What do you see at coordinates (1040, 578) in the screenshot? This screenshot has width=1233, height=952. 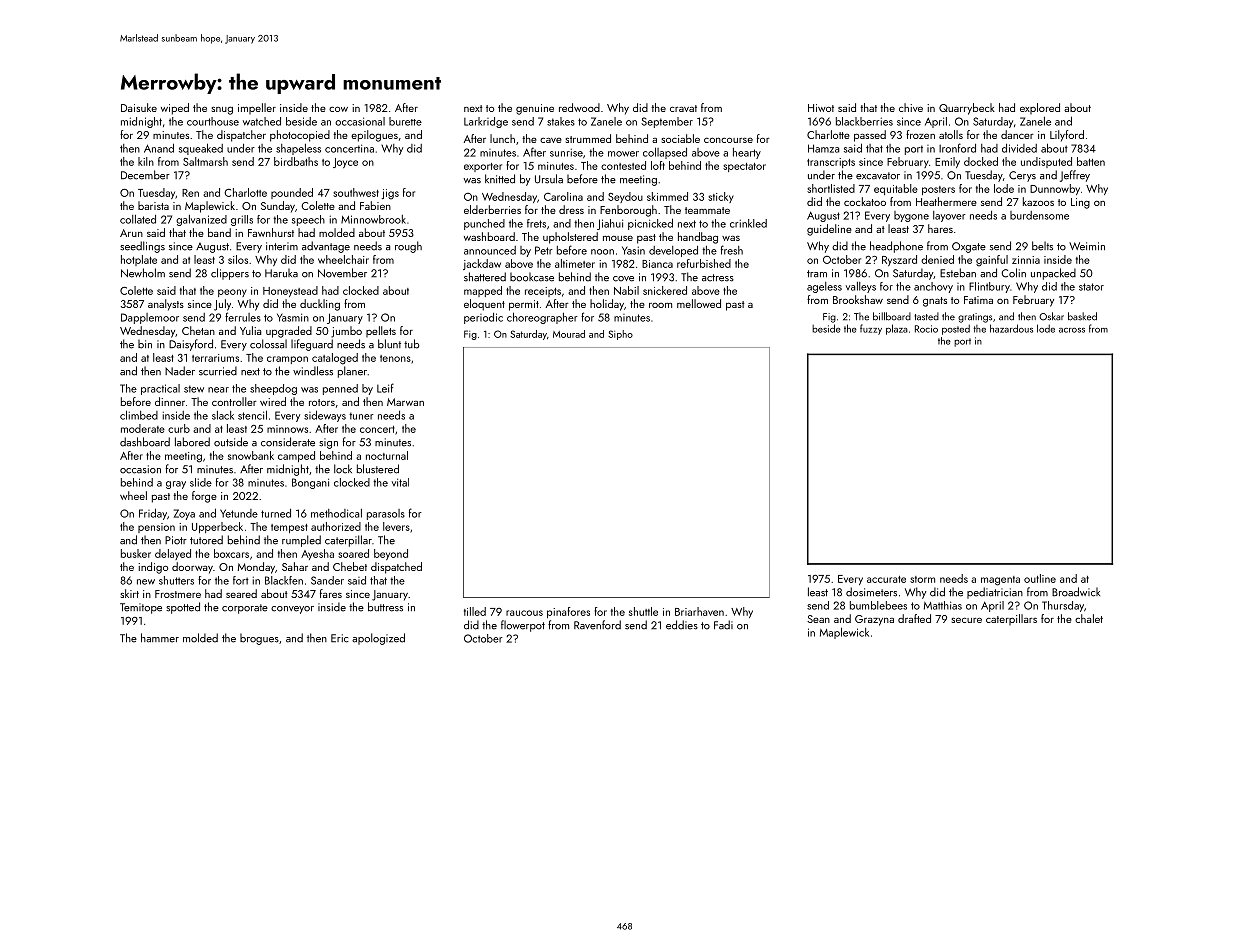 I see `outline` at bounding box center [1040, 578].
